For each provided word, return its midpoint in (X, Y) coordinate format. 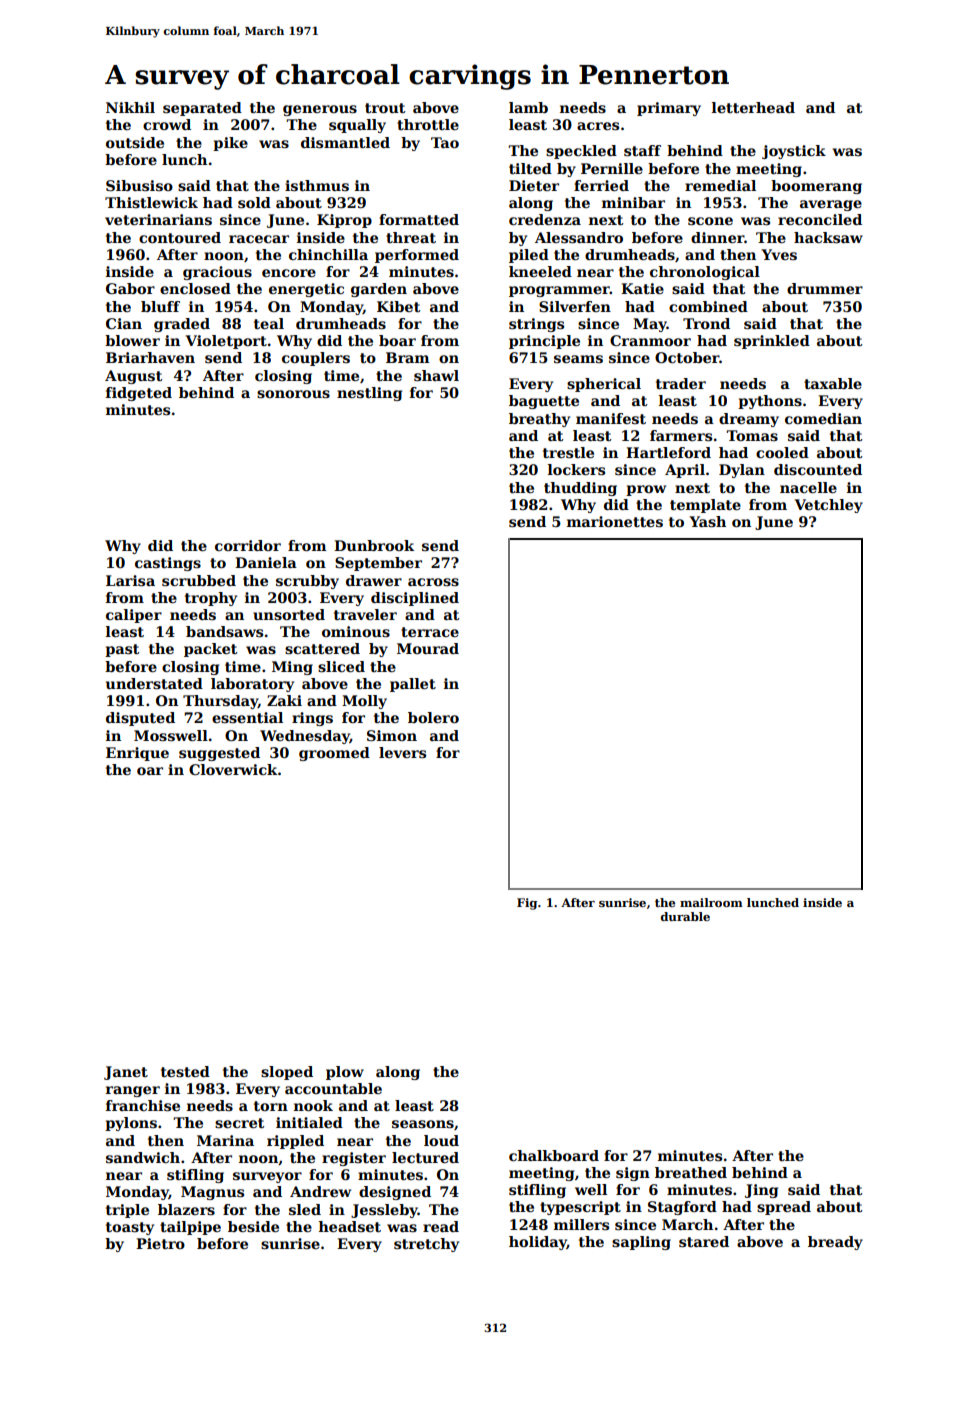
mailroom (711, 902)
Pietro (160, 1243)
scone (710, 221)
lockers (576, 469)
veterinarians (158, 219)
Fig (527, 904)
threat (411, 237)
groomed (334, 754)
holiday (538, 1243)
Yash (707, 521)
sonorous (293, 394)
